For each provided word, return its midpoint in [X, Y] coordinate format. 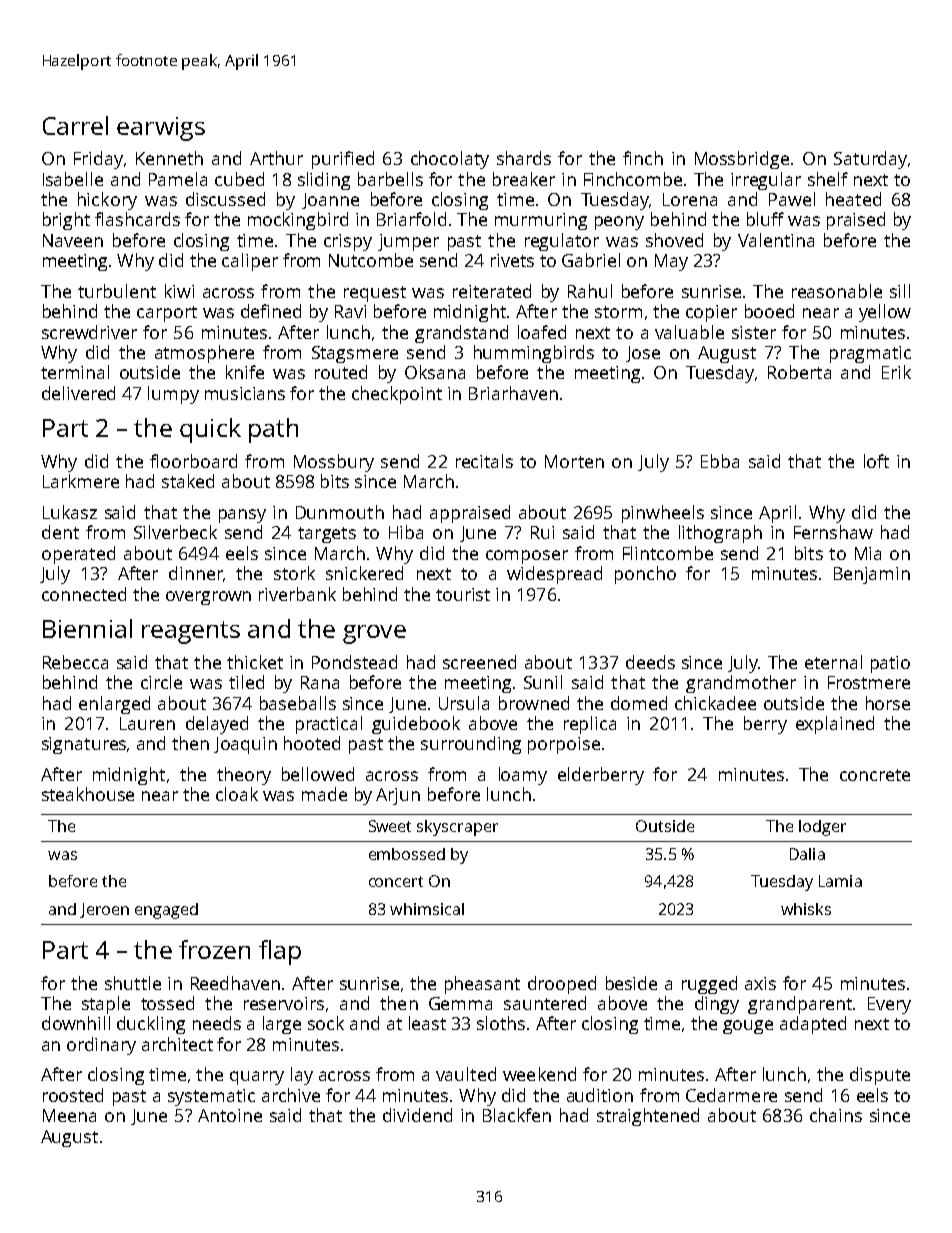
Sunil [543, 682]
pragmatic [870, 354]
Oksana [435, 372]
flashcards [137, 219]
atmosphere [204, 354]
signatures [84, 745]
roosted [73, 1095]
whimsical [427, 909]
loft [876, 461]
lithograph [720, 534]
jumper [408, 242]
